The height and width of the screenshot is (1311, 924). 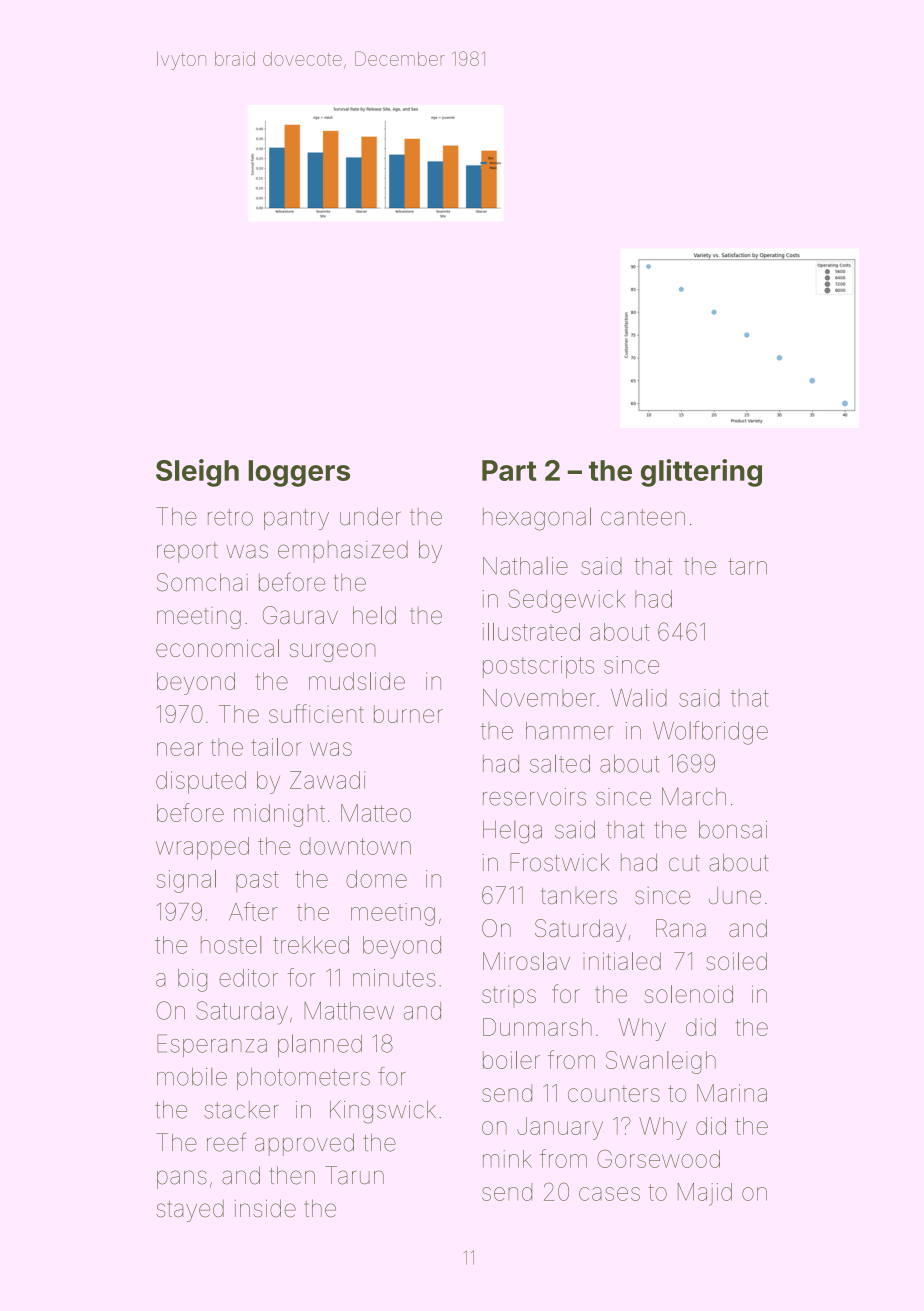 What do you see at coordinates (327, 780) in the screenshot?
I see `Zawadi` at bounding box center [327, 780].
